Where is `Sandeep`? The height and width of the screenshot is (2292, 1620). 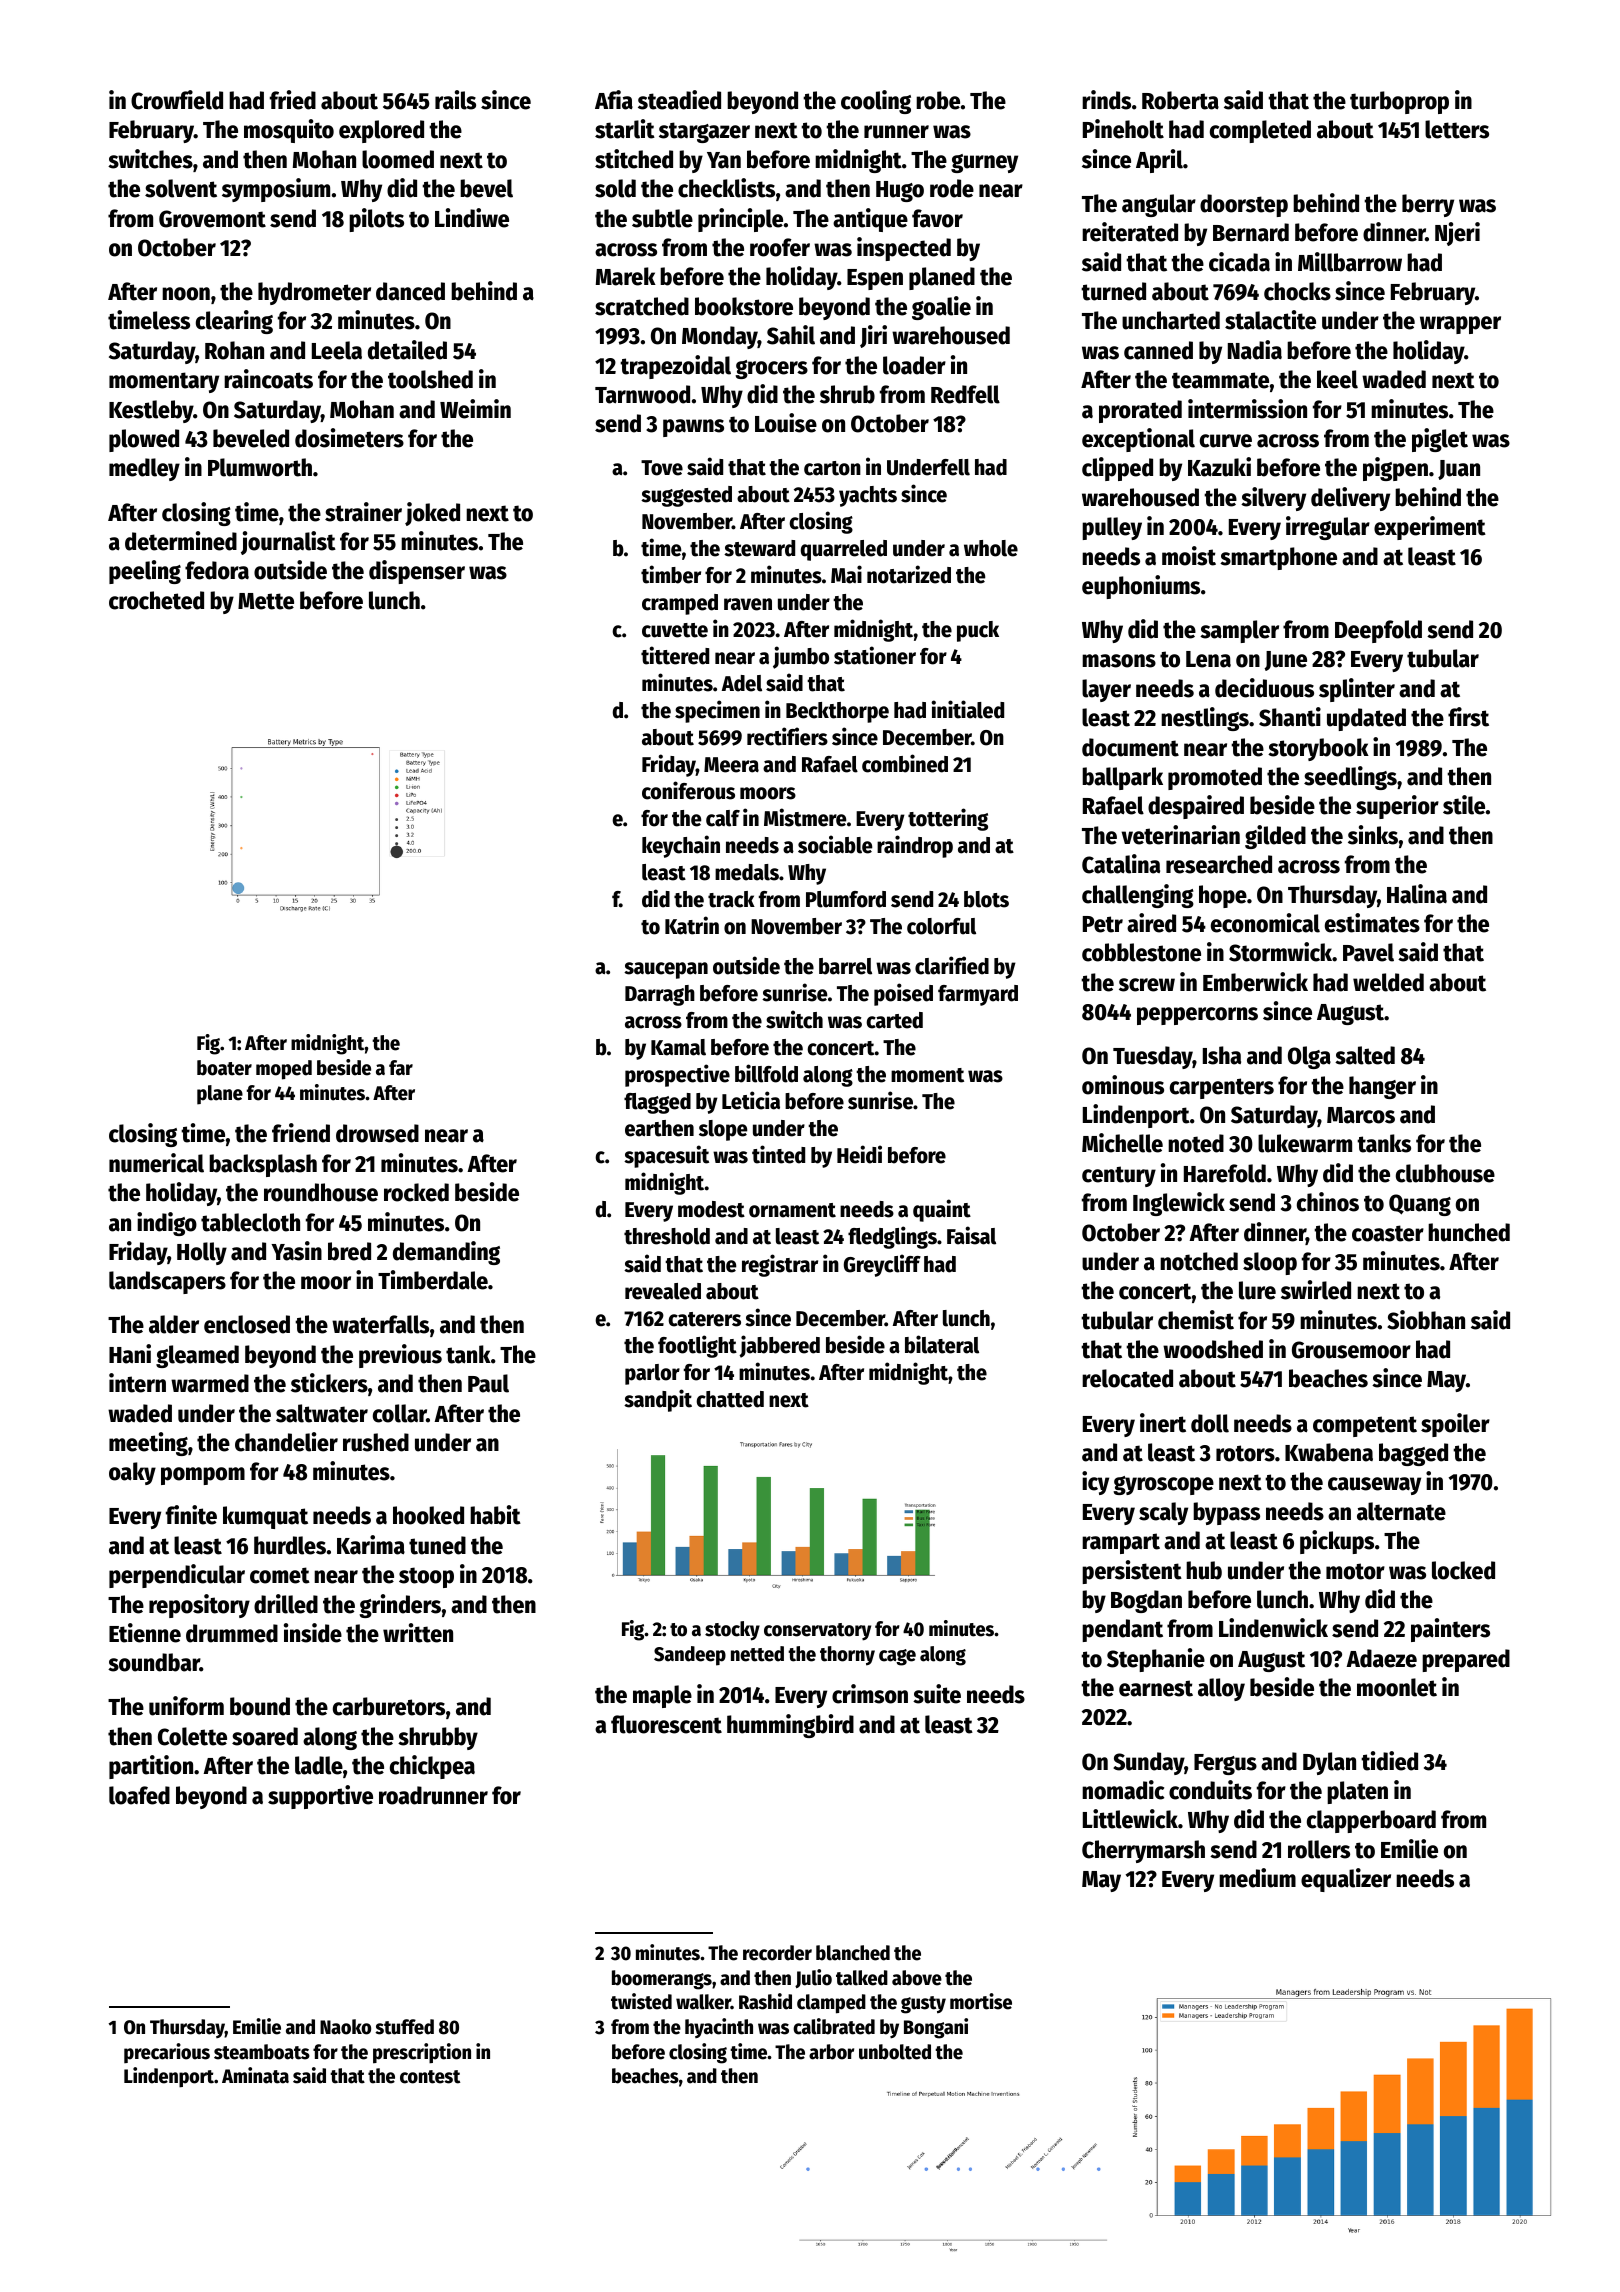
Sandeep is located at coordinates (690, 1656).
